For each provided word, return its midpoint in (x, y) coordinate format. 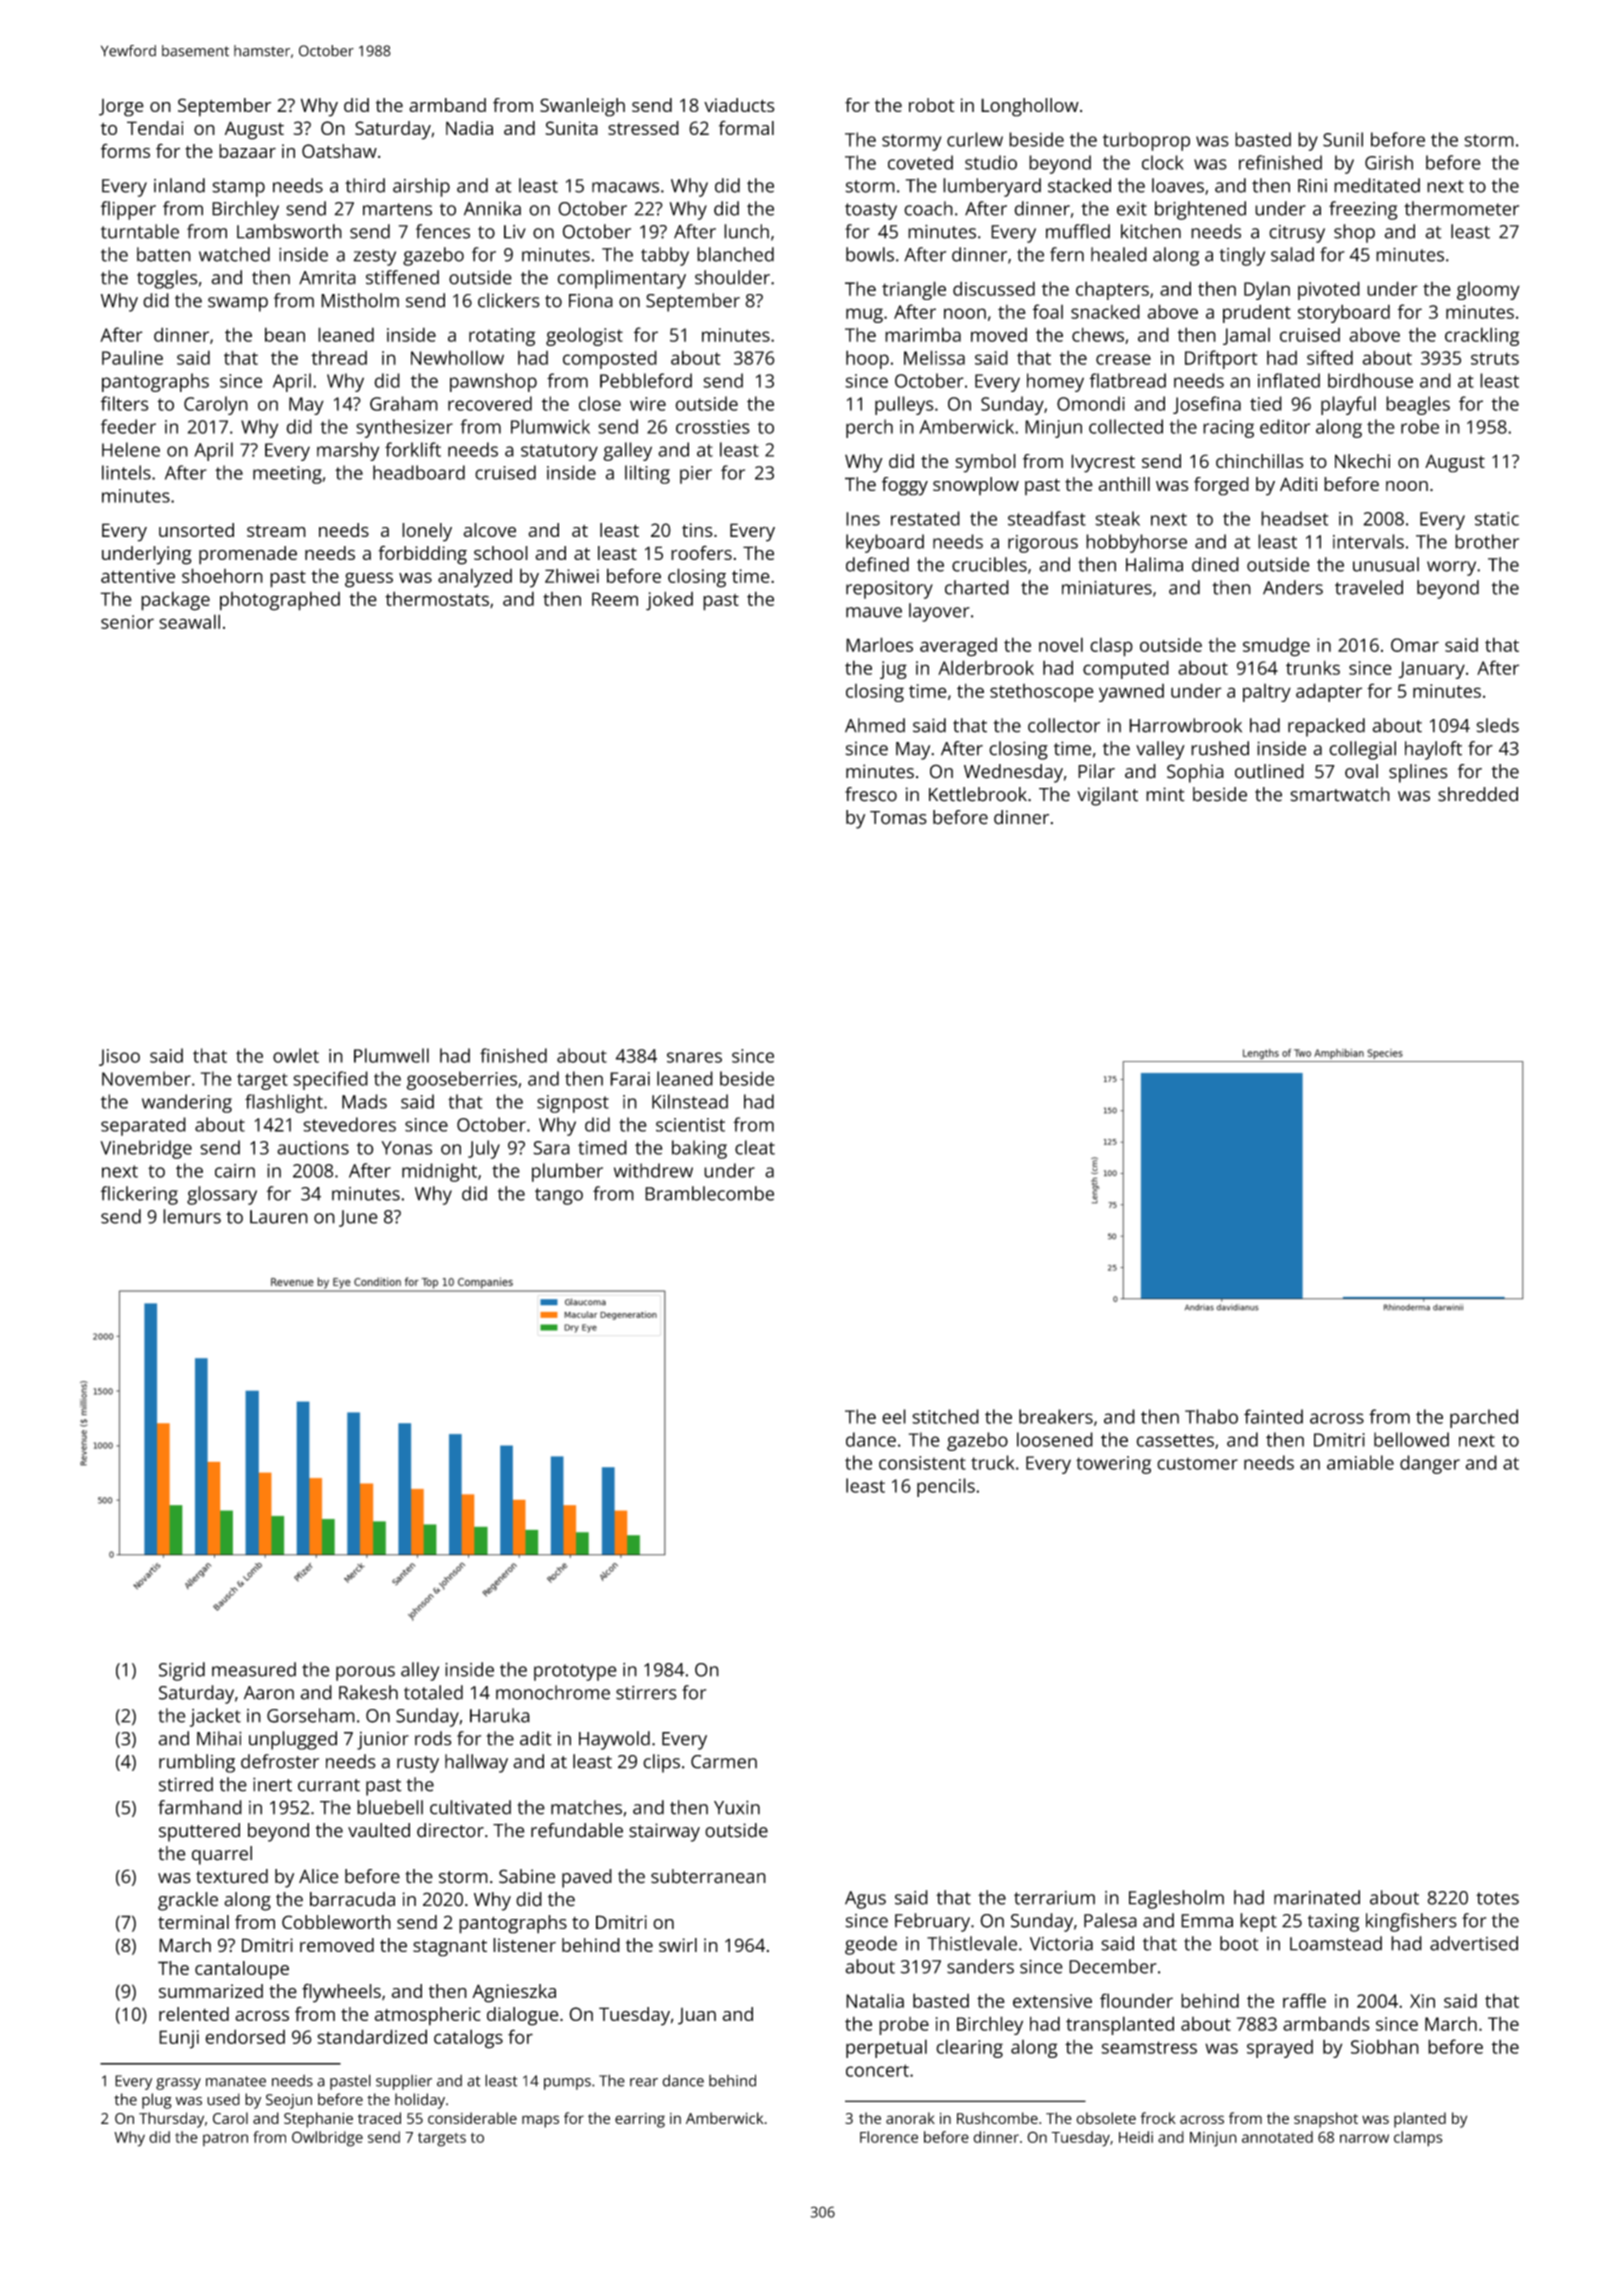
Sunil (1343, 139)
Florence (889, 2137)
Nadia (469, 128)
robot (932, 105)
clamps (1418, 2139)
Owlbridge (327, 2139)
